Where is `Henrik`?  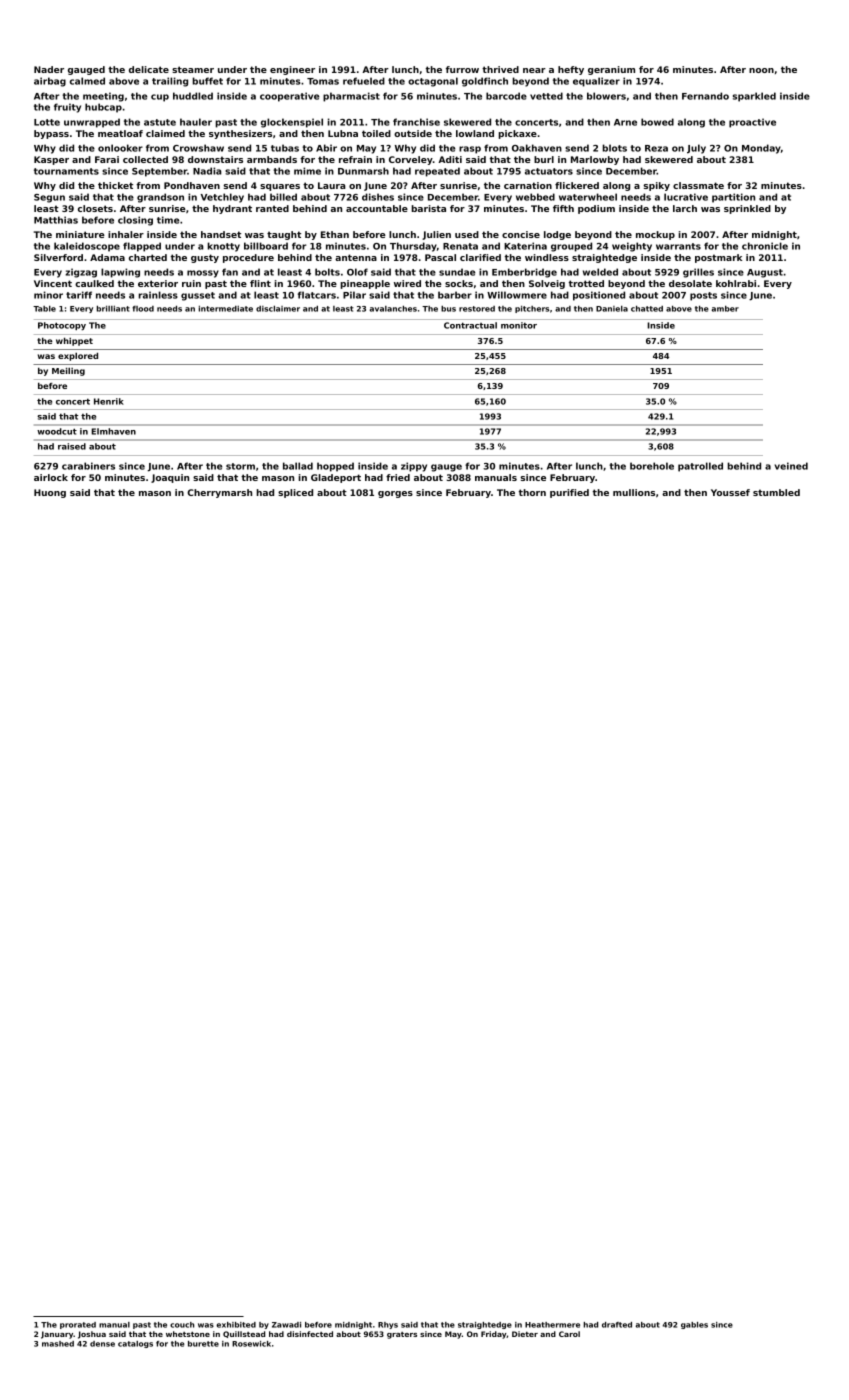
Henrik is located at coordinates (109, 401).
